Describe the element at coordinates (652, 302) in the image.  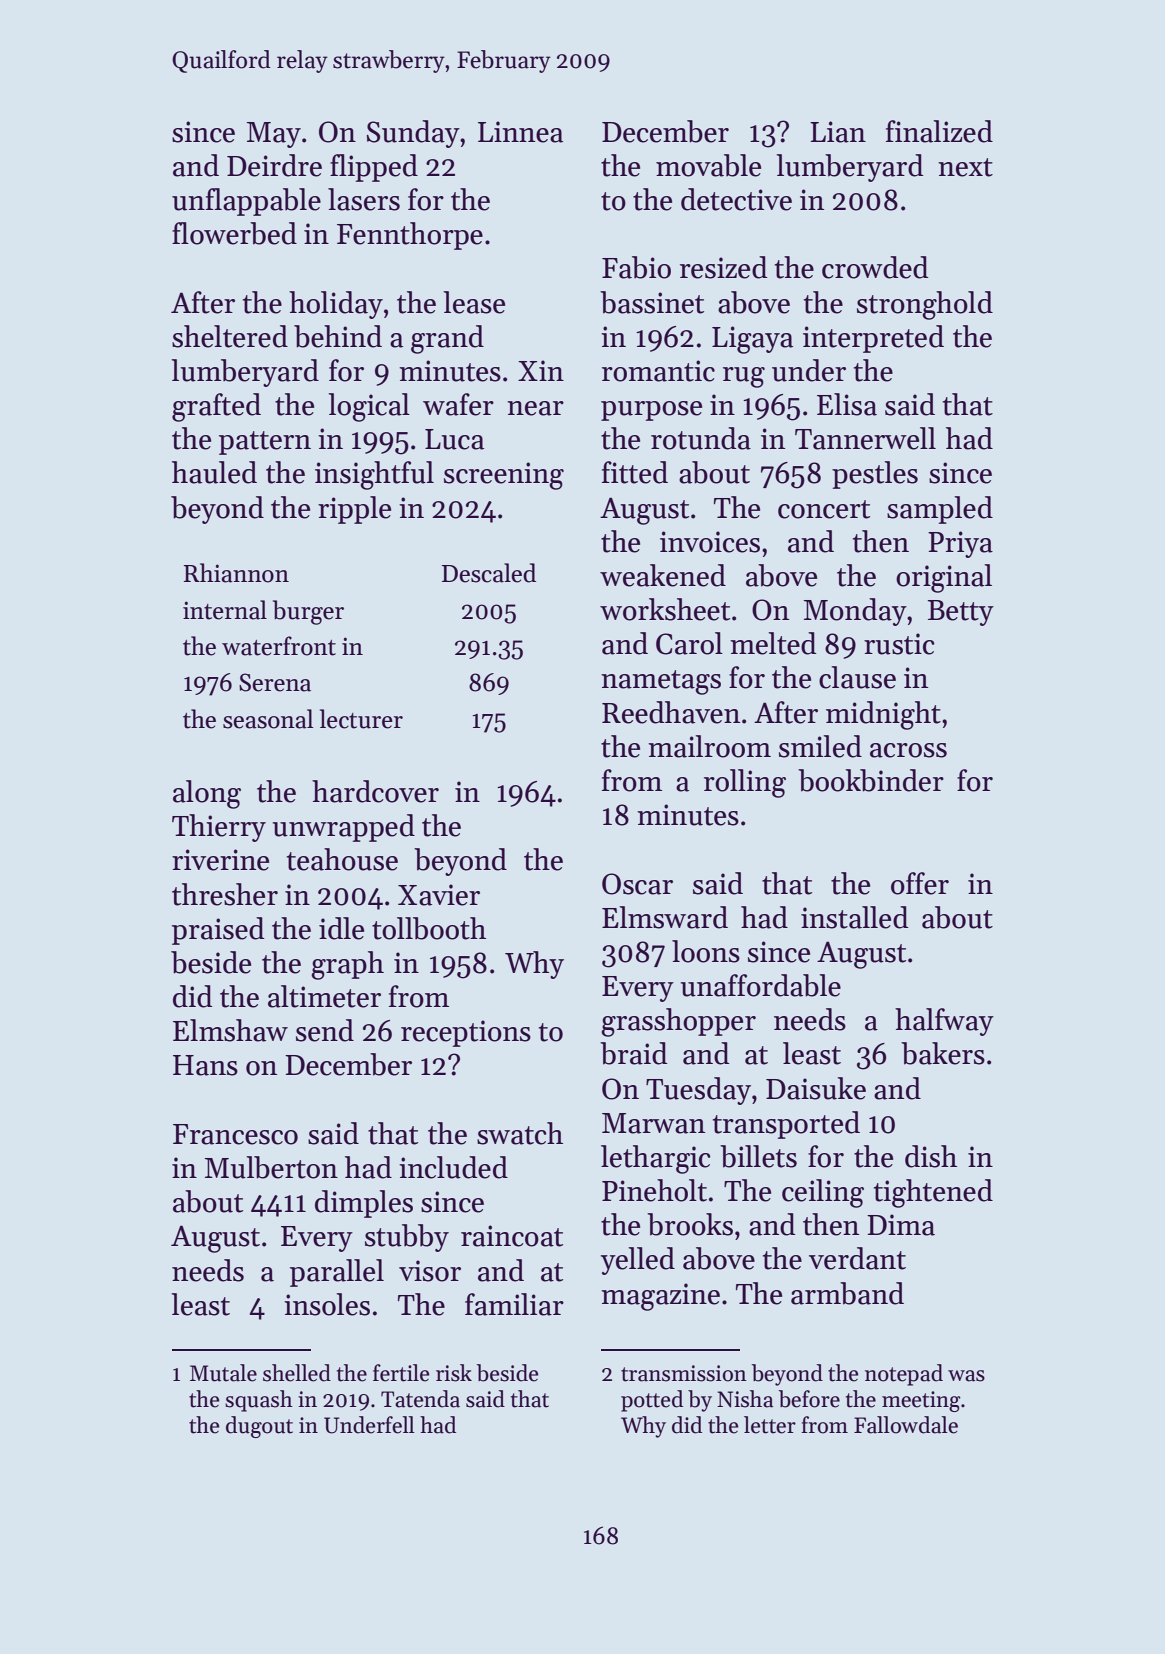
I see `bassinet` at that location.
